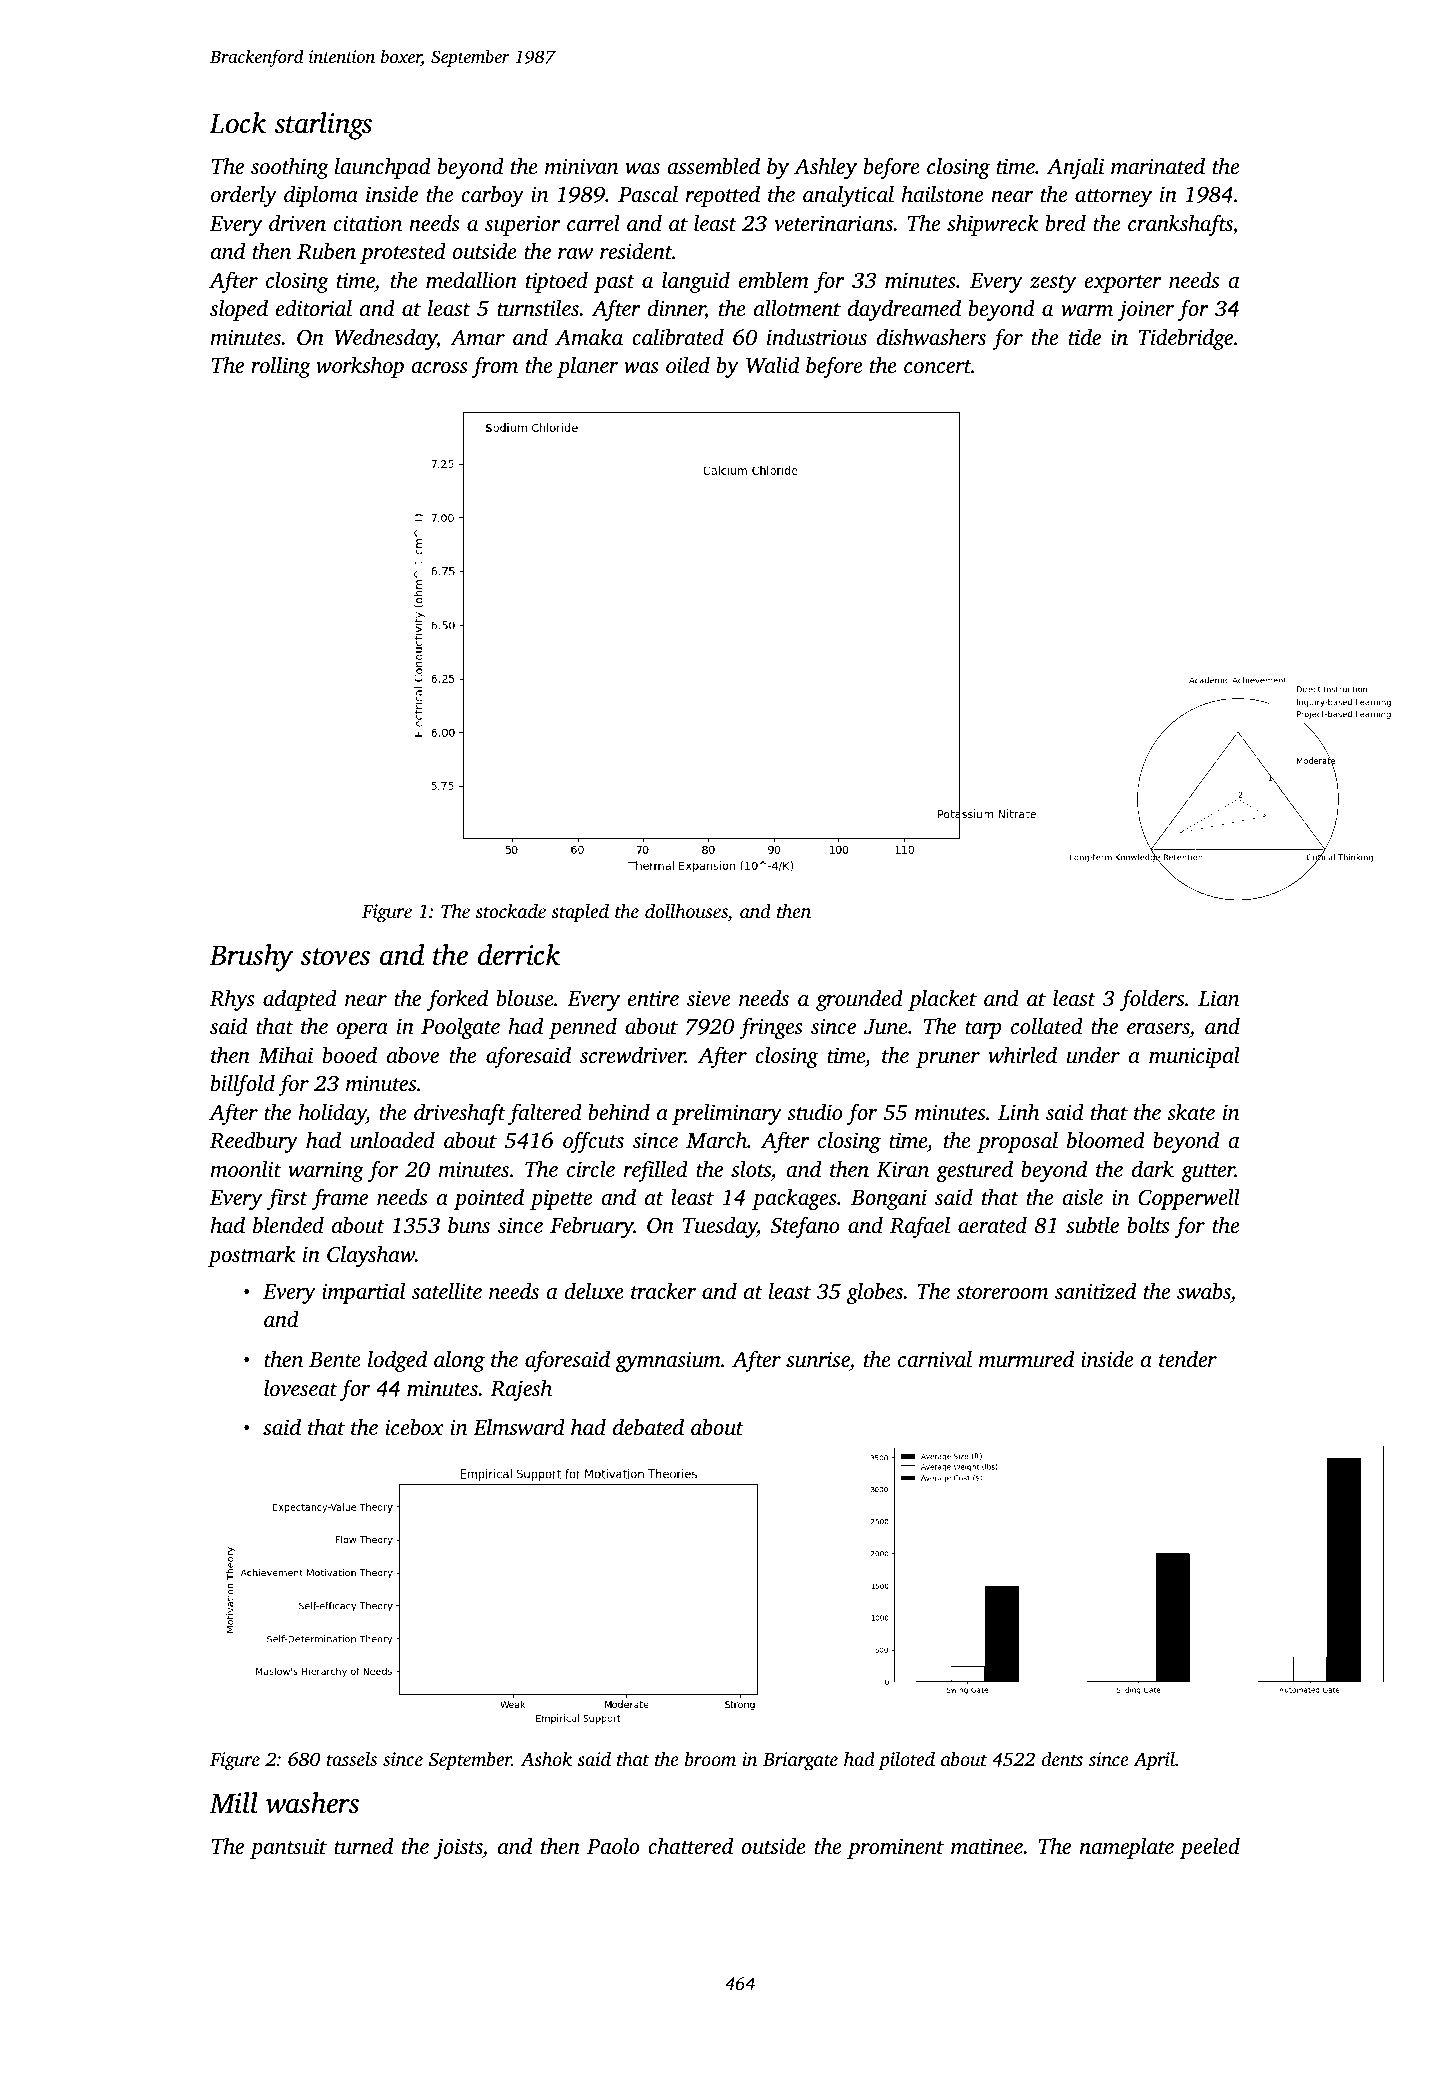 This screenshot has height=2100, width=1450. I want to click on concert, so click(937, 366).
